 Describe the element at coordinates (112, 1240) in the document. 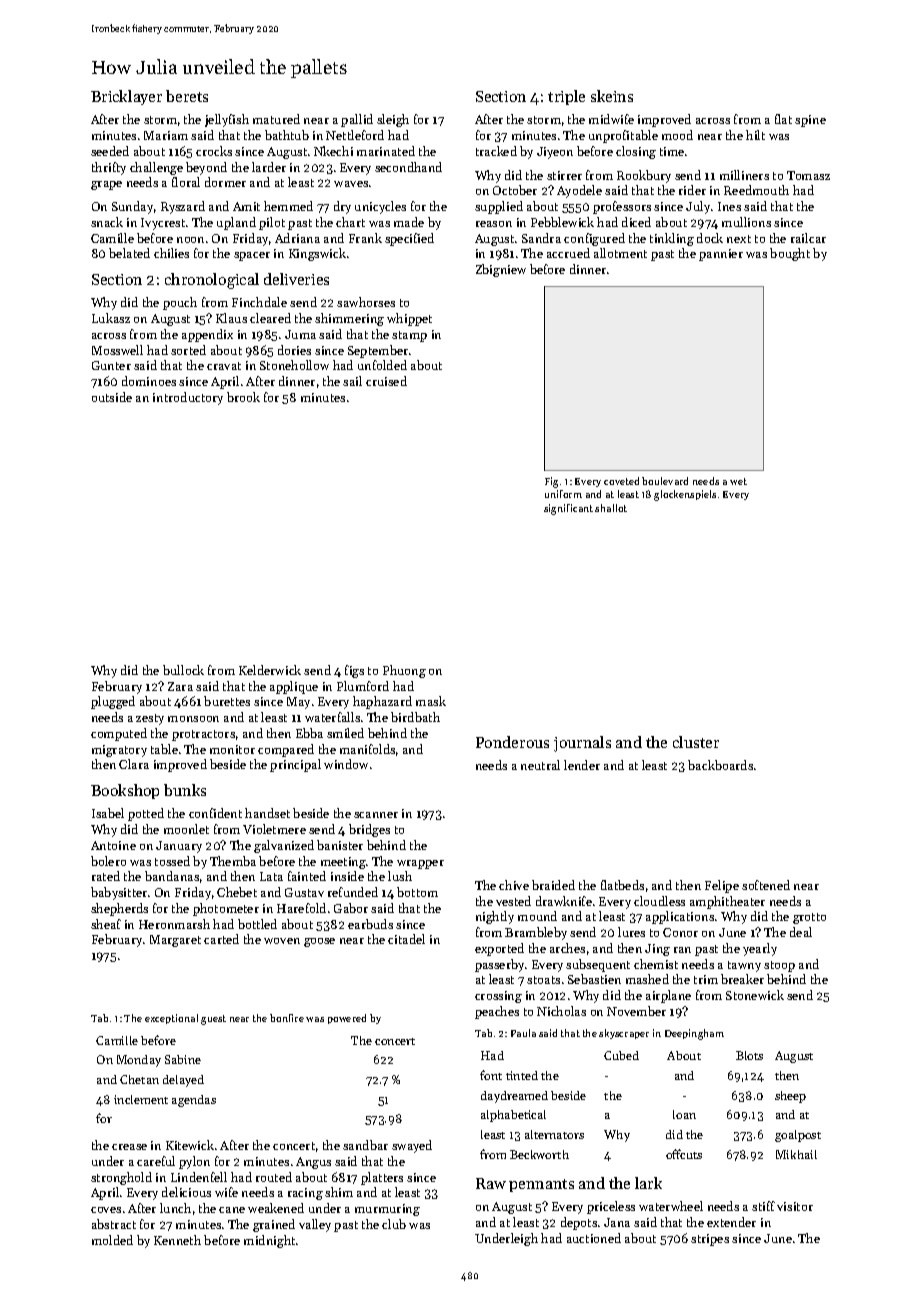

I see `molded` at that location.
